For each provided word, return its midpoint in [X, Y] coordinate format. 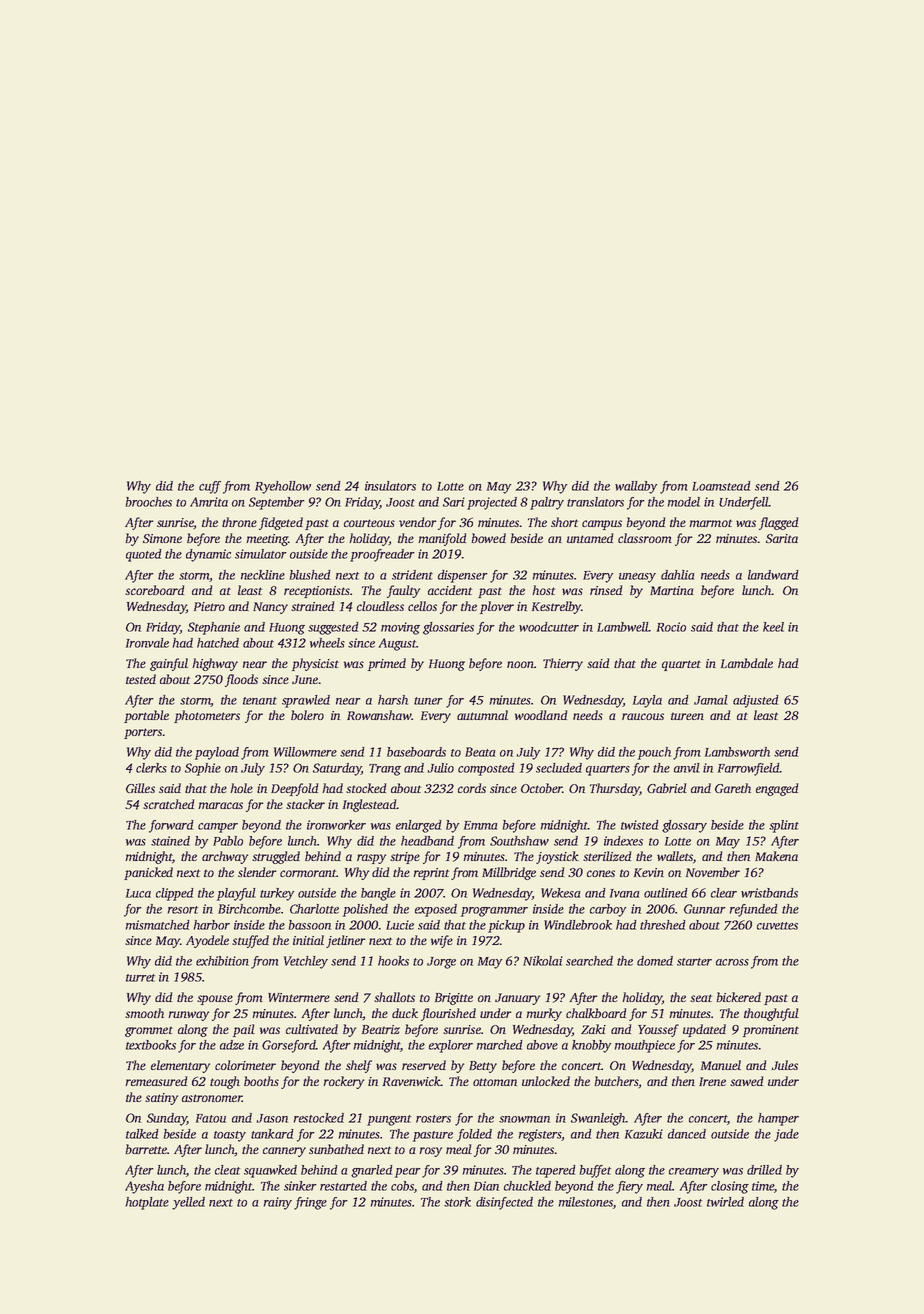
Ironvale [147, 643]
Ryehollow [283, 487]
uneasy [637, 578]
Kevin [649, 872]
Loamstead [721, 486]
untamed [590, 538]
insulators [390, 486]
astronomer [212, 1098]
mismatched [158, 925]
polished [365, 910]
